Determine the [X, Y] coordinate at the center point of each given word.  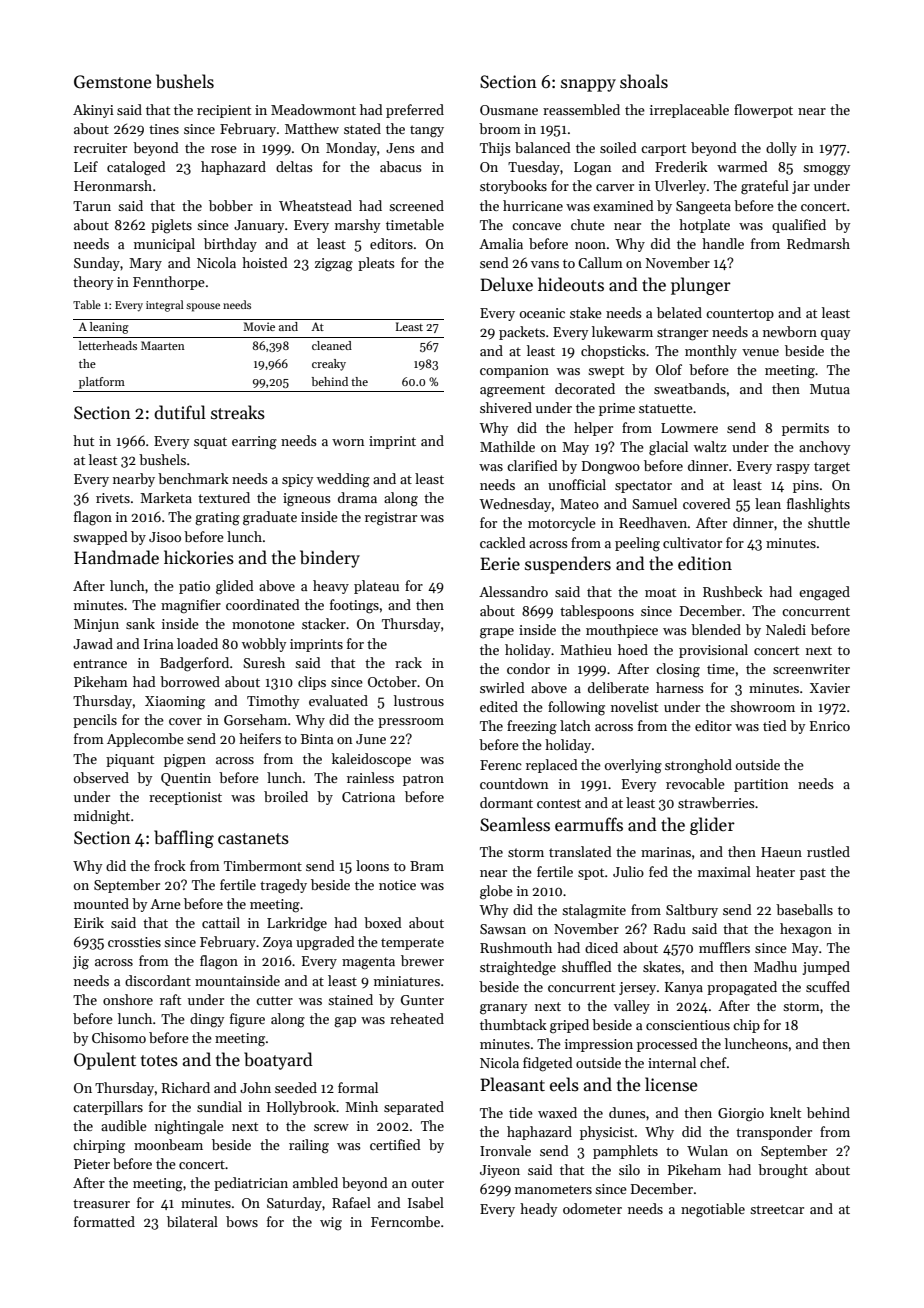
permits [805, 429]
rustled [828, 851]
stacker [324, 623]
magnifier [191, 606]
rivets [113, 498]
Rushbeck [733, 591]
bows [242, 1221]
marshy [357, 226]
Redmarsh [818, 243]
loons [372, 865]
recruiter [100, 148]
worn [348, 442]
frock [170, 865]
